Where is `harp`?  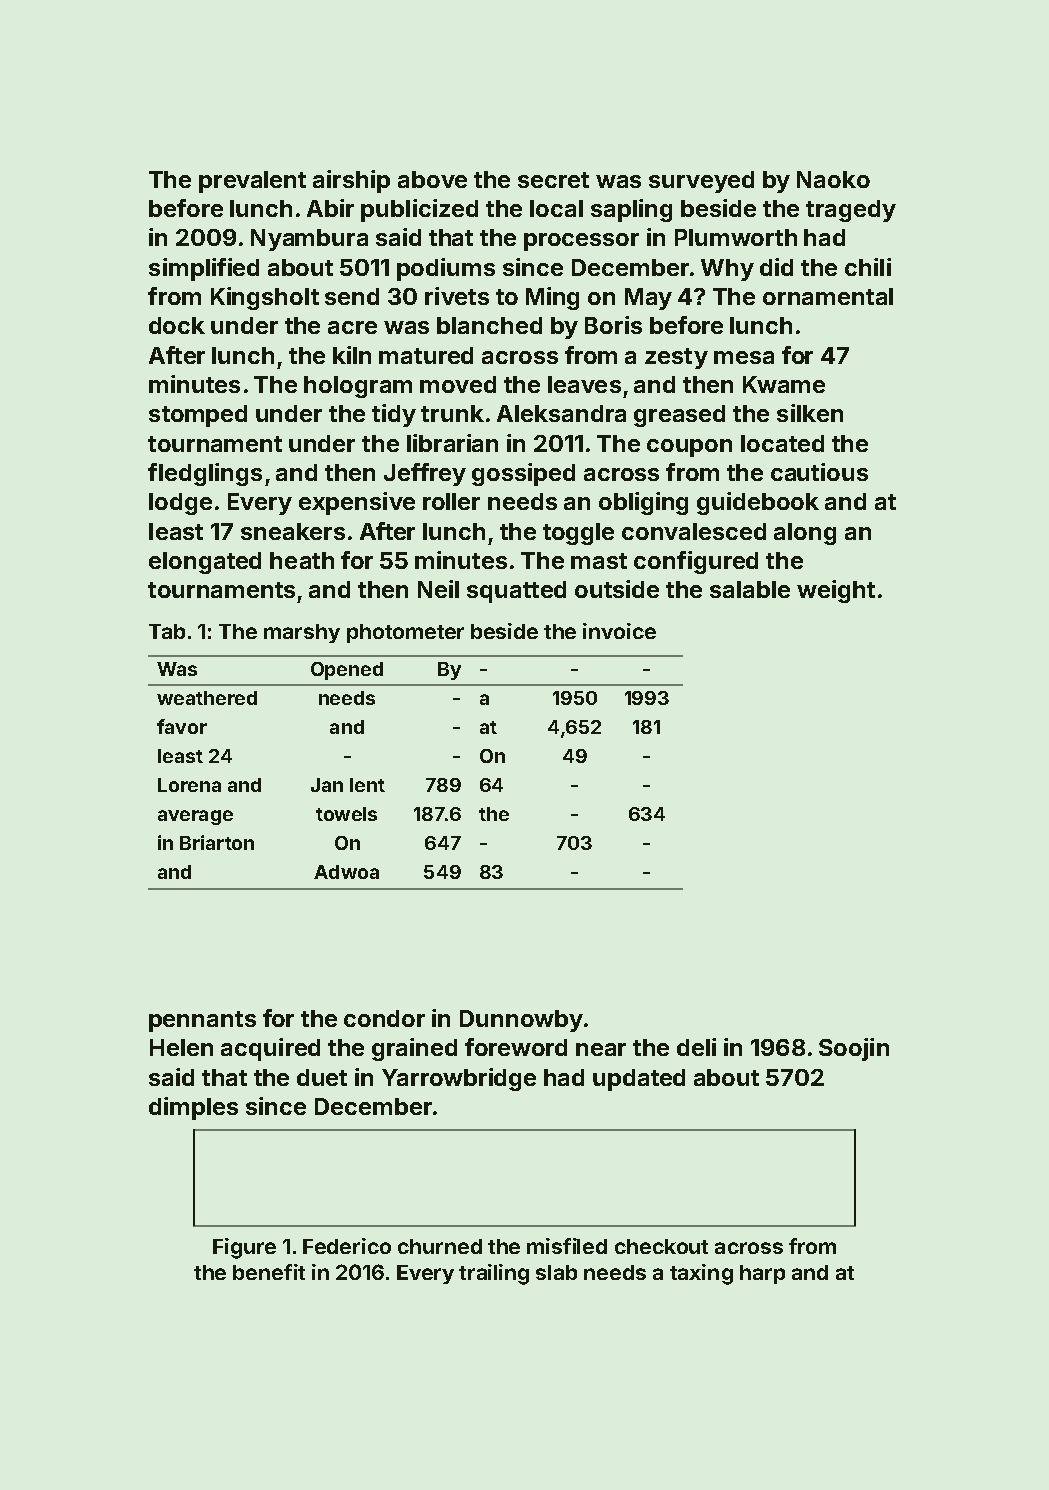 harp is located at coordinates (762, 1274).
